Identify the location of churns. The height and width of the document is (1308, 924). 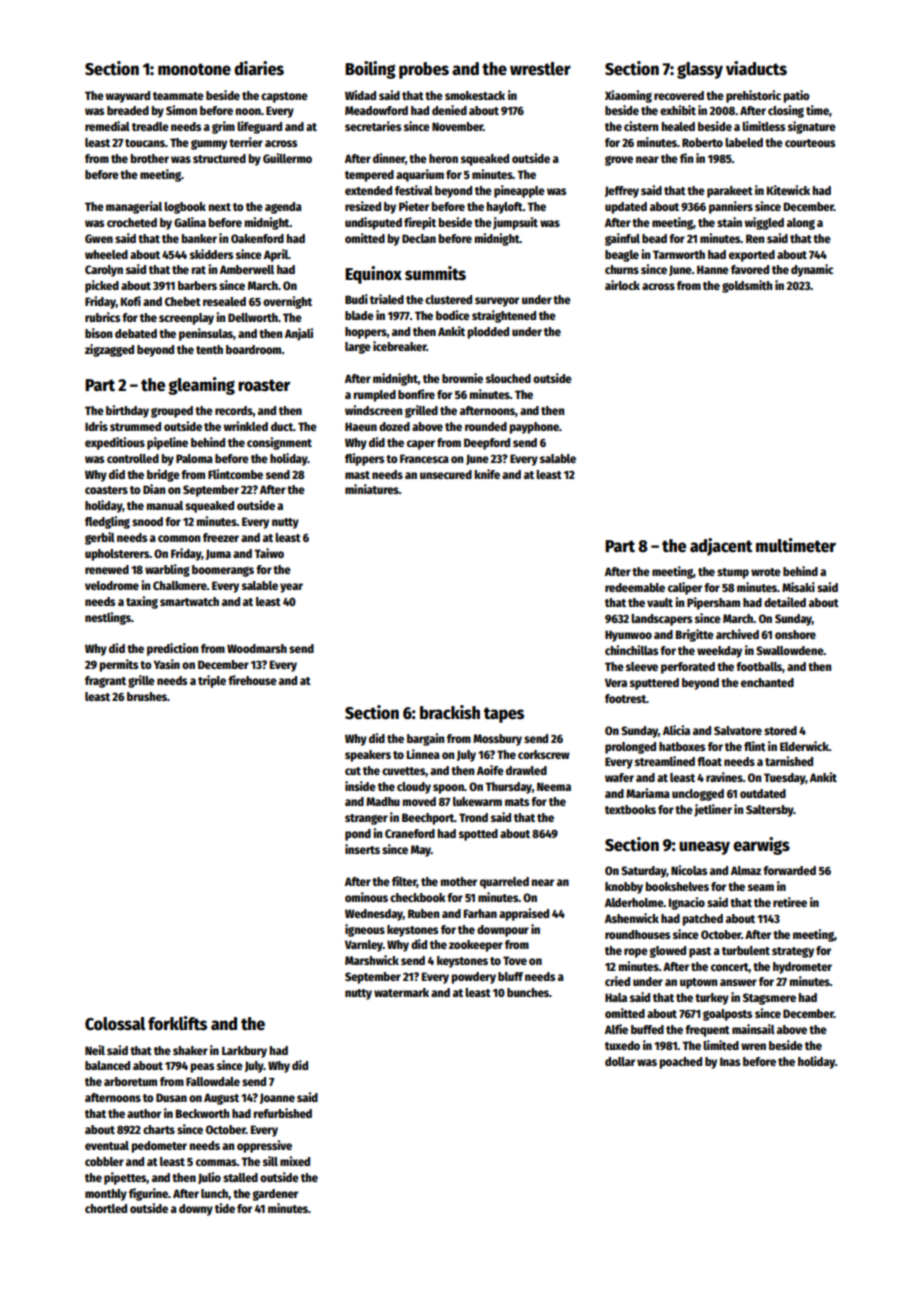
(622, 269).
